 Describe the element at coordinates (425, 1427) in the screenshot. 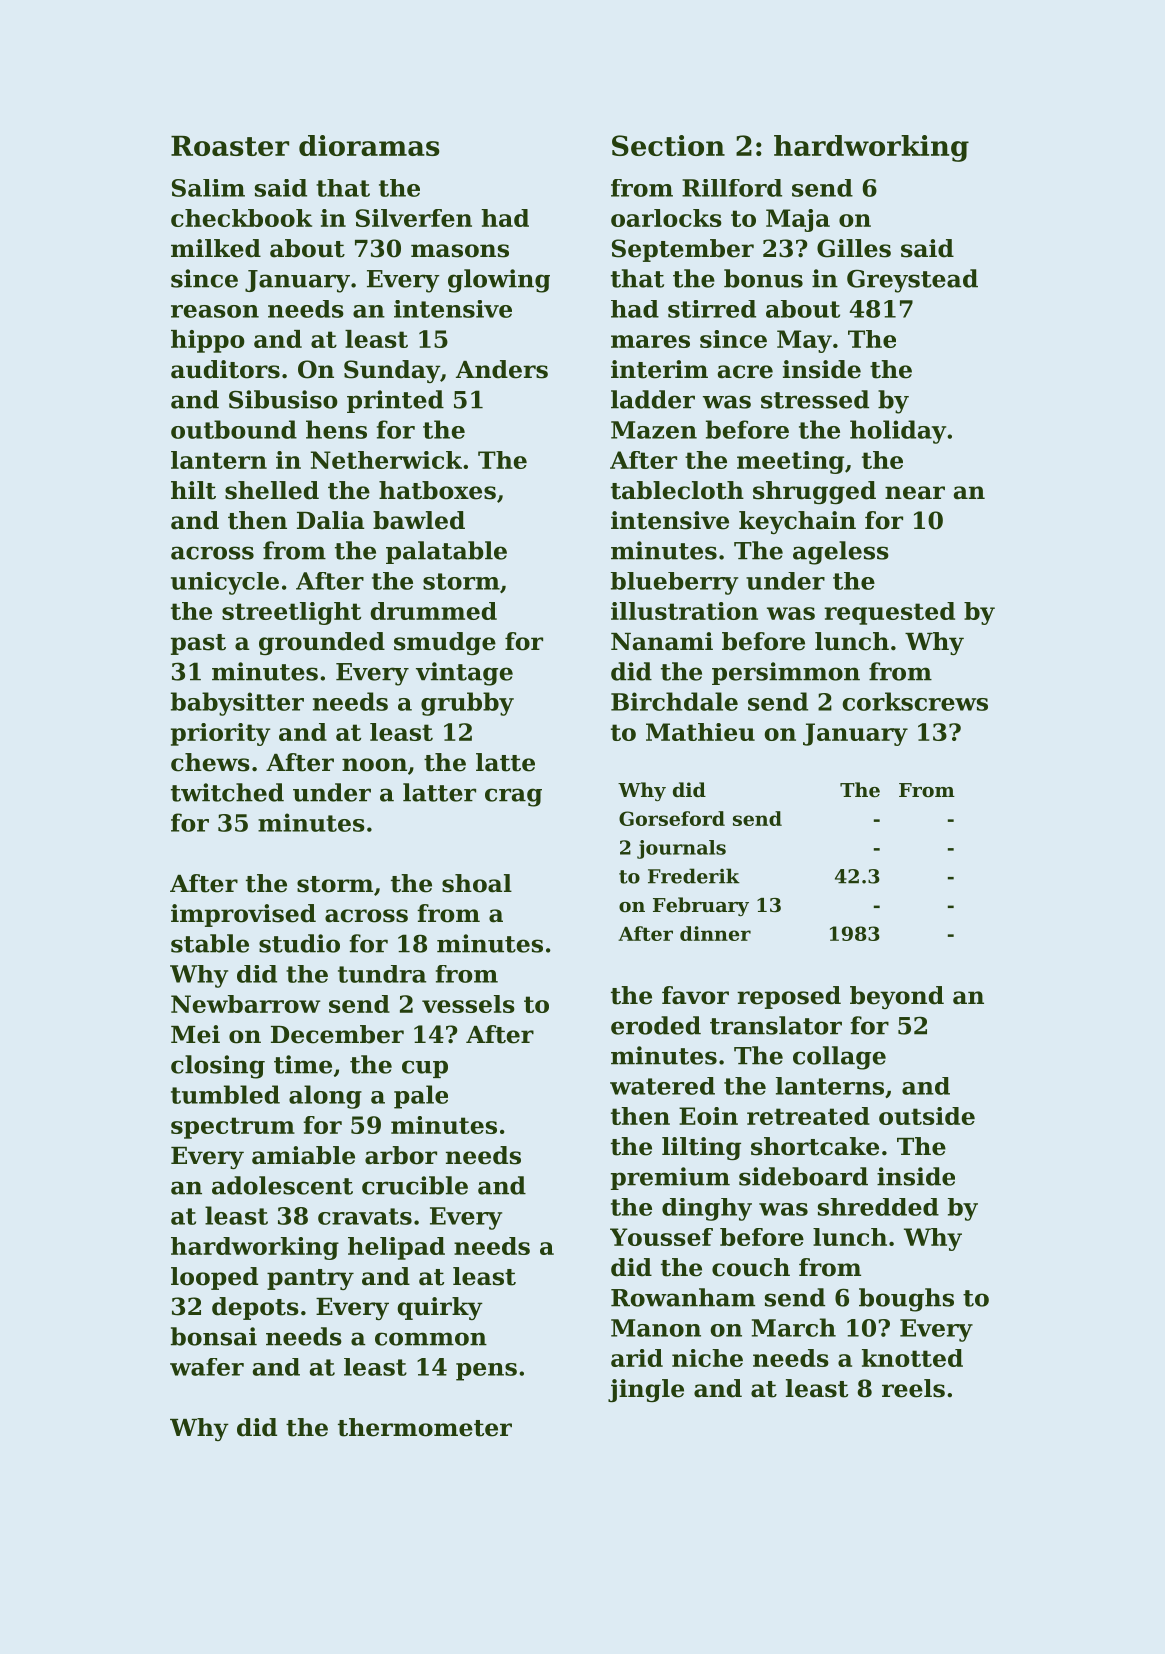

I see `thermometer` at that location.
